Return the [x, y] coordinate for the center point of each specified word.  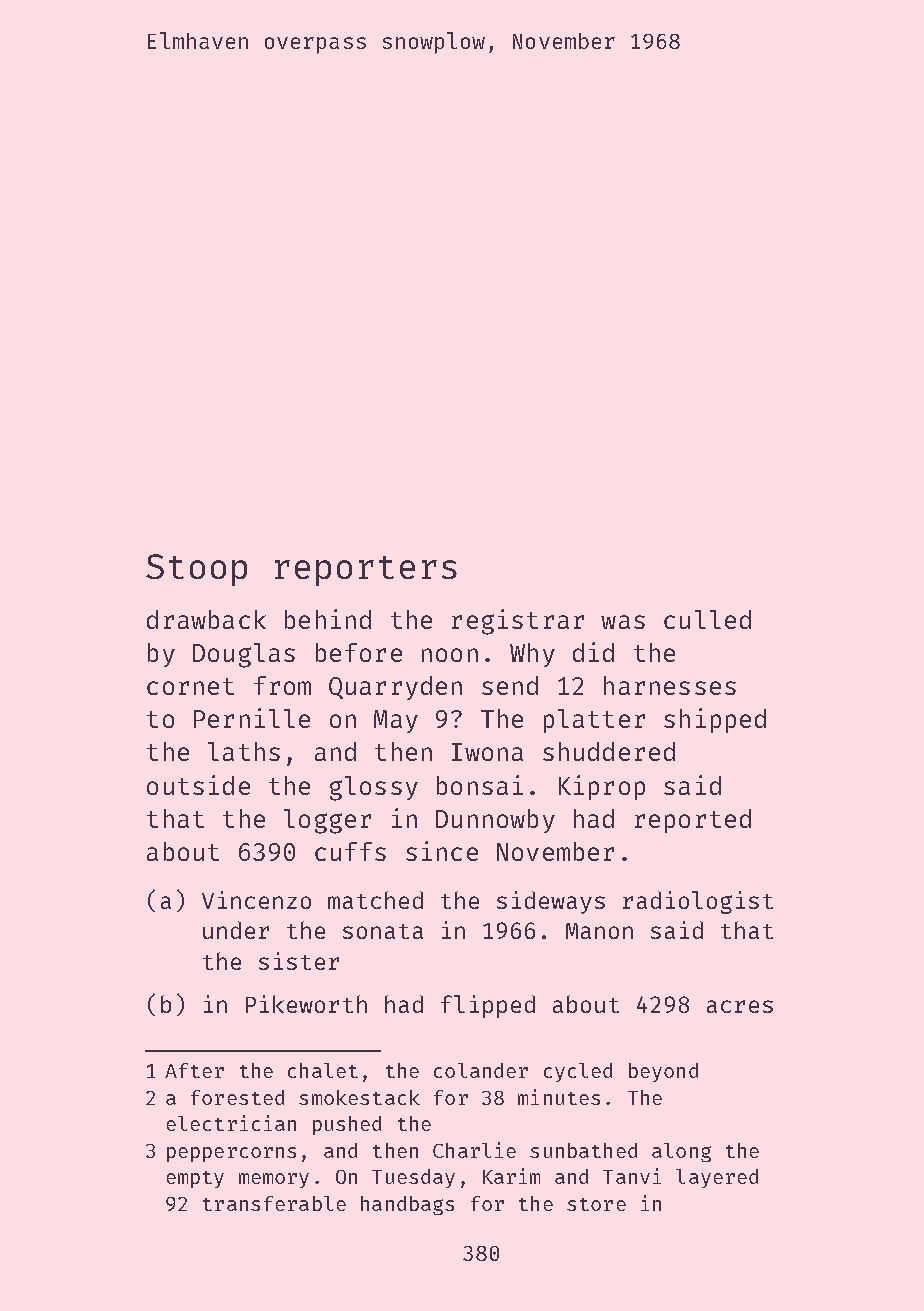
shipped [715, 720]
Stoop [196, 570]
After [194, 1070]
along [681, 1152]
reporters [366, 571]
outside [198, 785]
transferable [274, 1203]
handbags [407, 1205]
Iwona [487, 752]
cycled [578, 1072]
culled [707, 619]
